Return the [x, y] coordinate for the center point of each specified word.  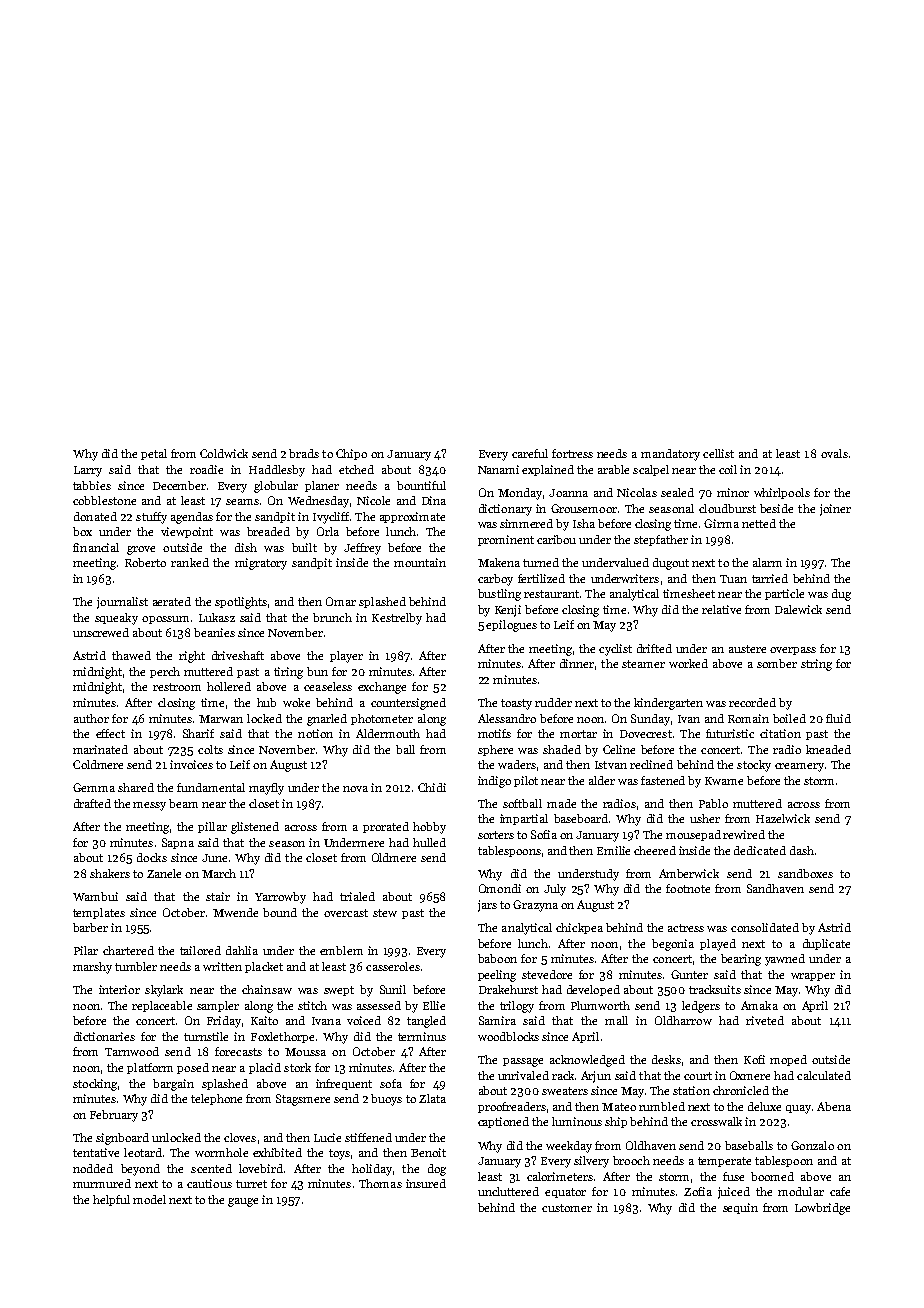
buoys [386, 1100]
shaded [562, 749]
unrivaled [523, 1075]
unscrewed [101, 632]
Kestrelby [397, 619]
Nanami [498, 469]
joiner [835, 510]
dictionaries [104, 1036]
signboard [122, 1139]
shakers [110, 873]
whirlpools [782, 493]
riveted [765, 1020]
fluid [838, 718]
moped [788, 1060]
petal [154, 454]
